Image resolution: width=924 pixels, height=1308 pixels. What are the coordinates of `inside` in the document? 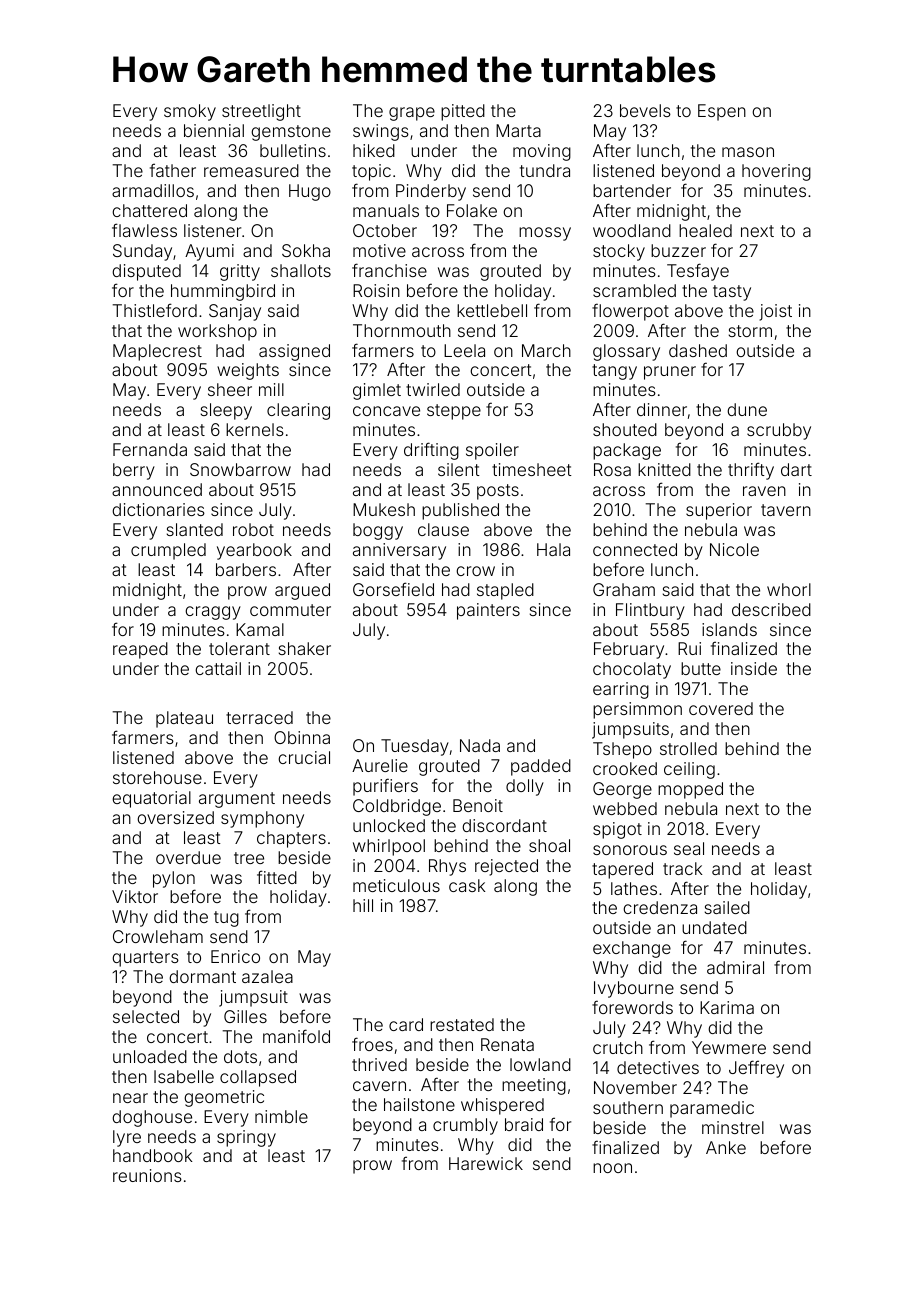 It's located at (754, 668).
